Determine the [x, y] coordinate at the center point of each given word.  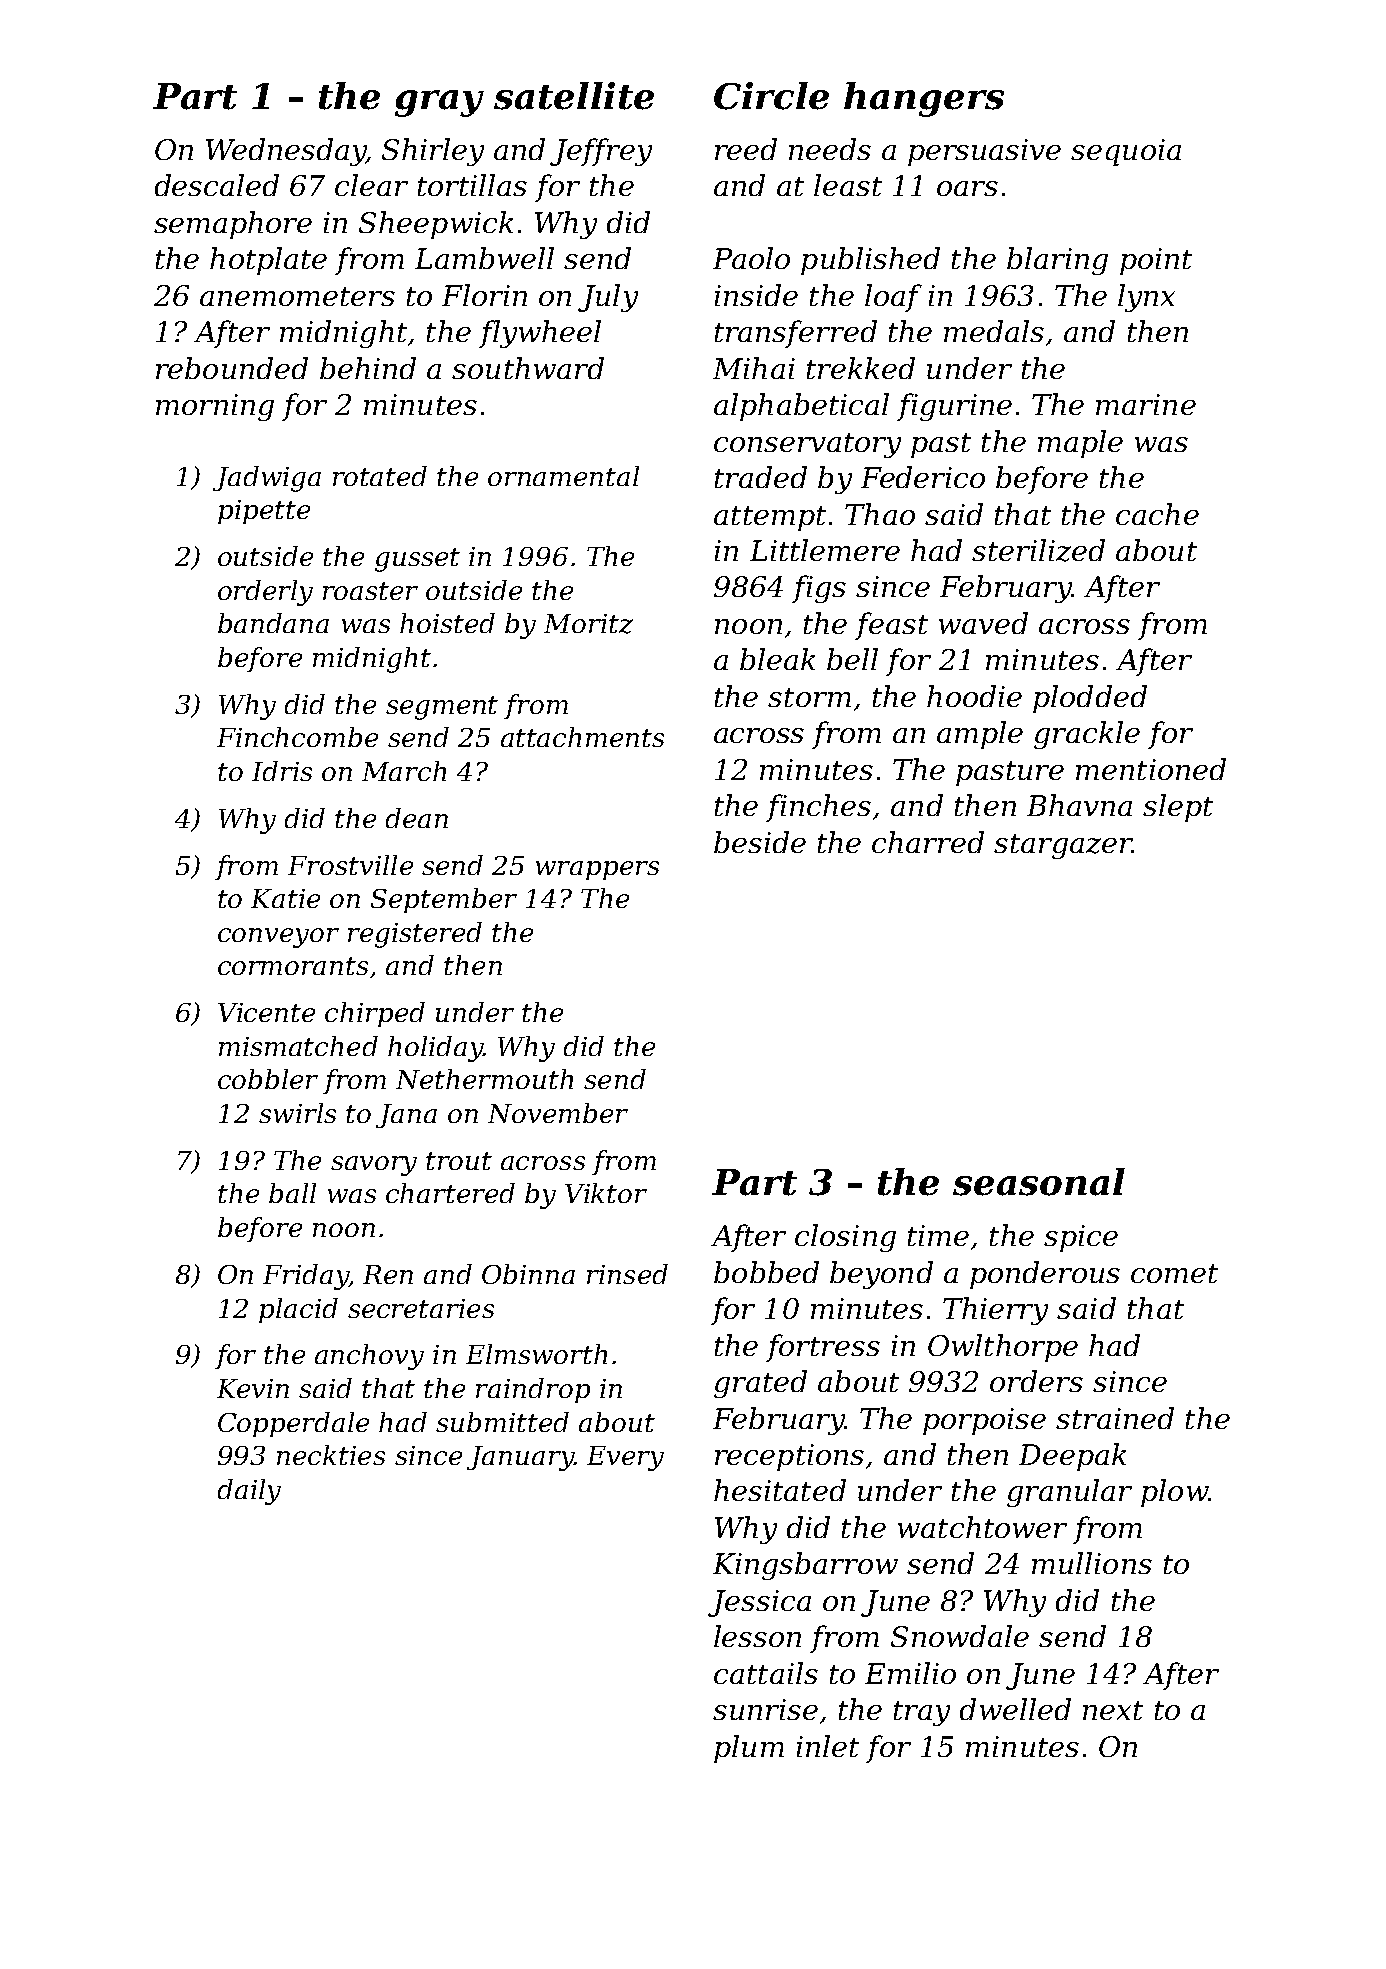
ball [292, 1193]
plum [749, 1749]
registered [415, 935]
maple [1080, 444]
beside [760, 842]
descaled [217, 185]
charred [928, 842]
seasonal [1039, 1182]
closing [845, 1238]
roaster [370, 591]
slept [1178, 808]
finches [818, 808]
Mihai [754, 368]
